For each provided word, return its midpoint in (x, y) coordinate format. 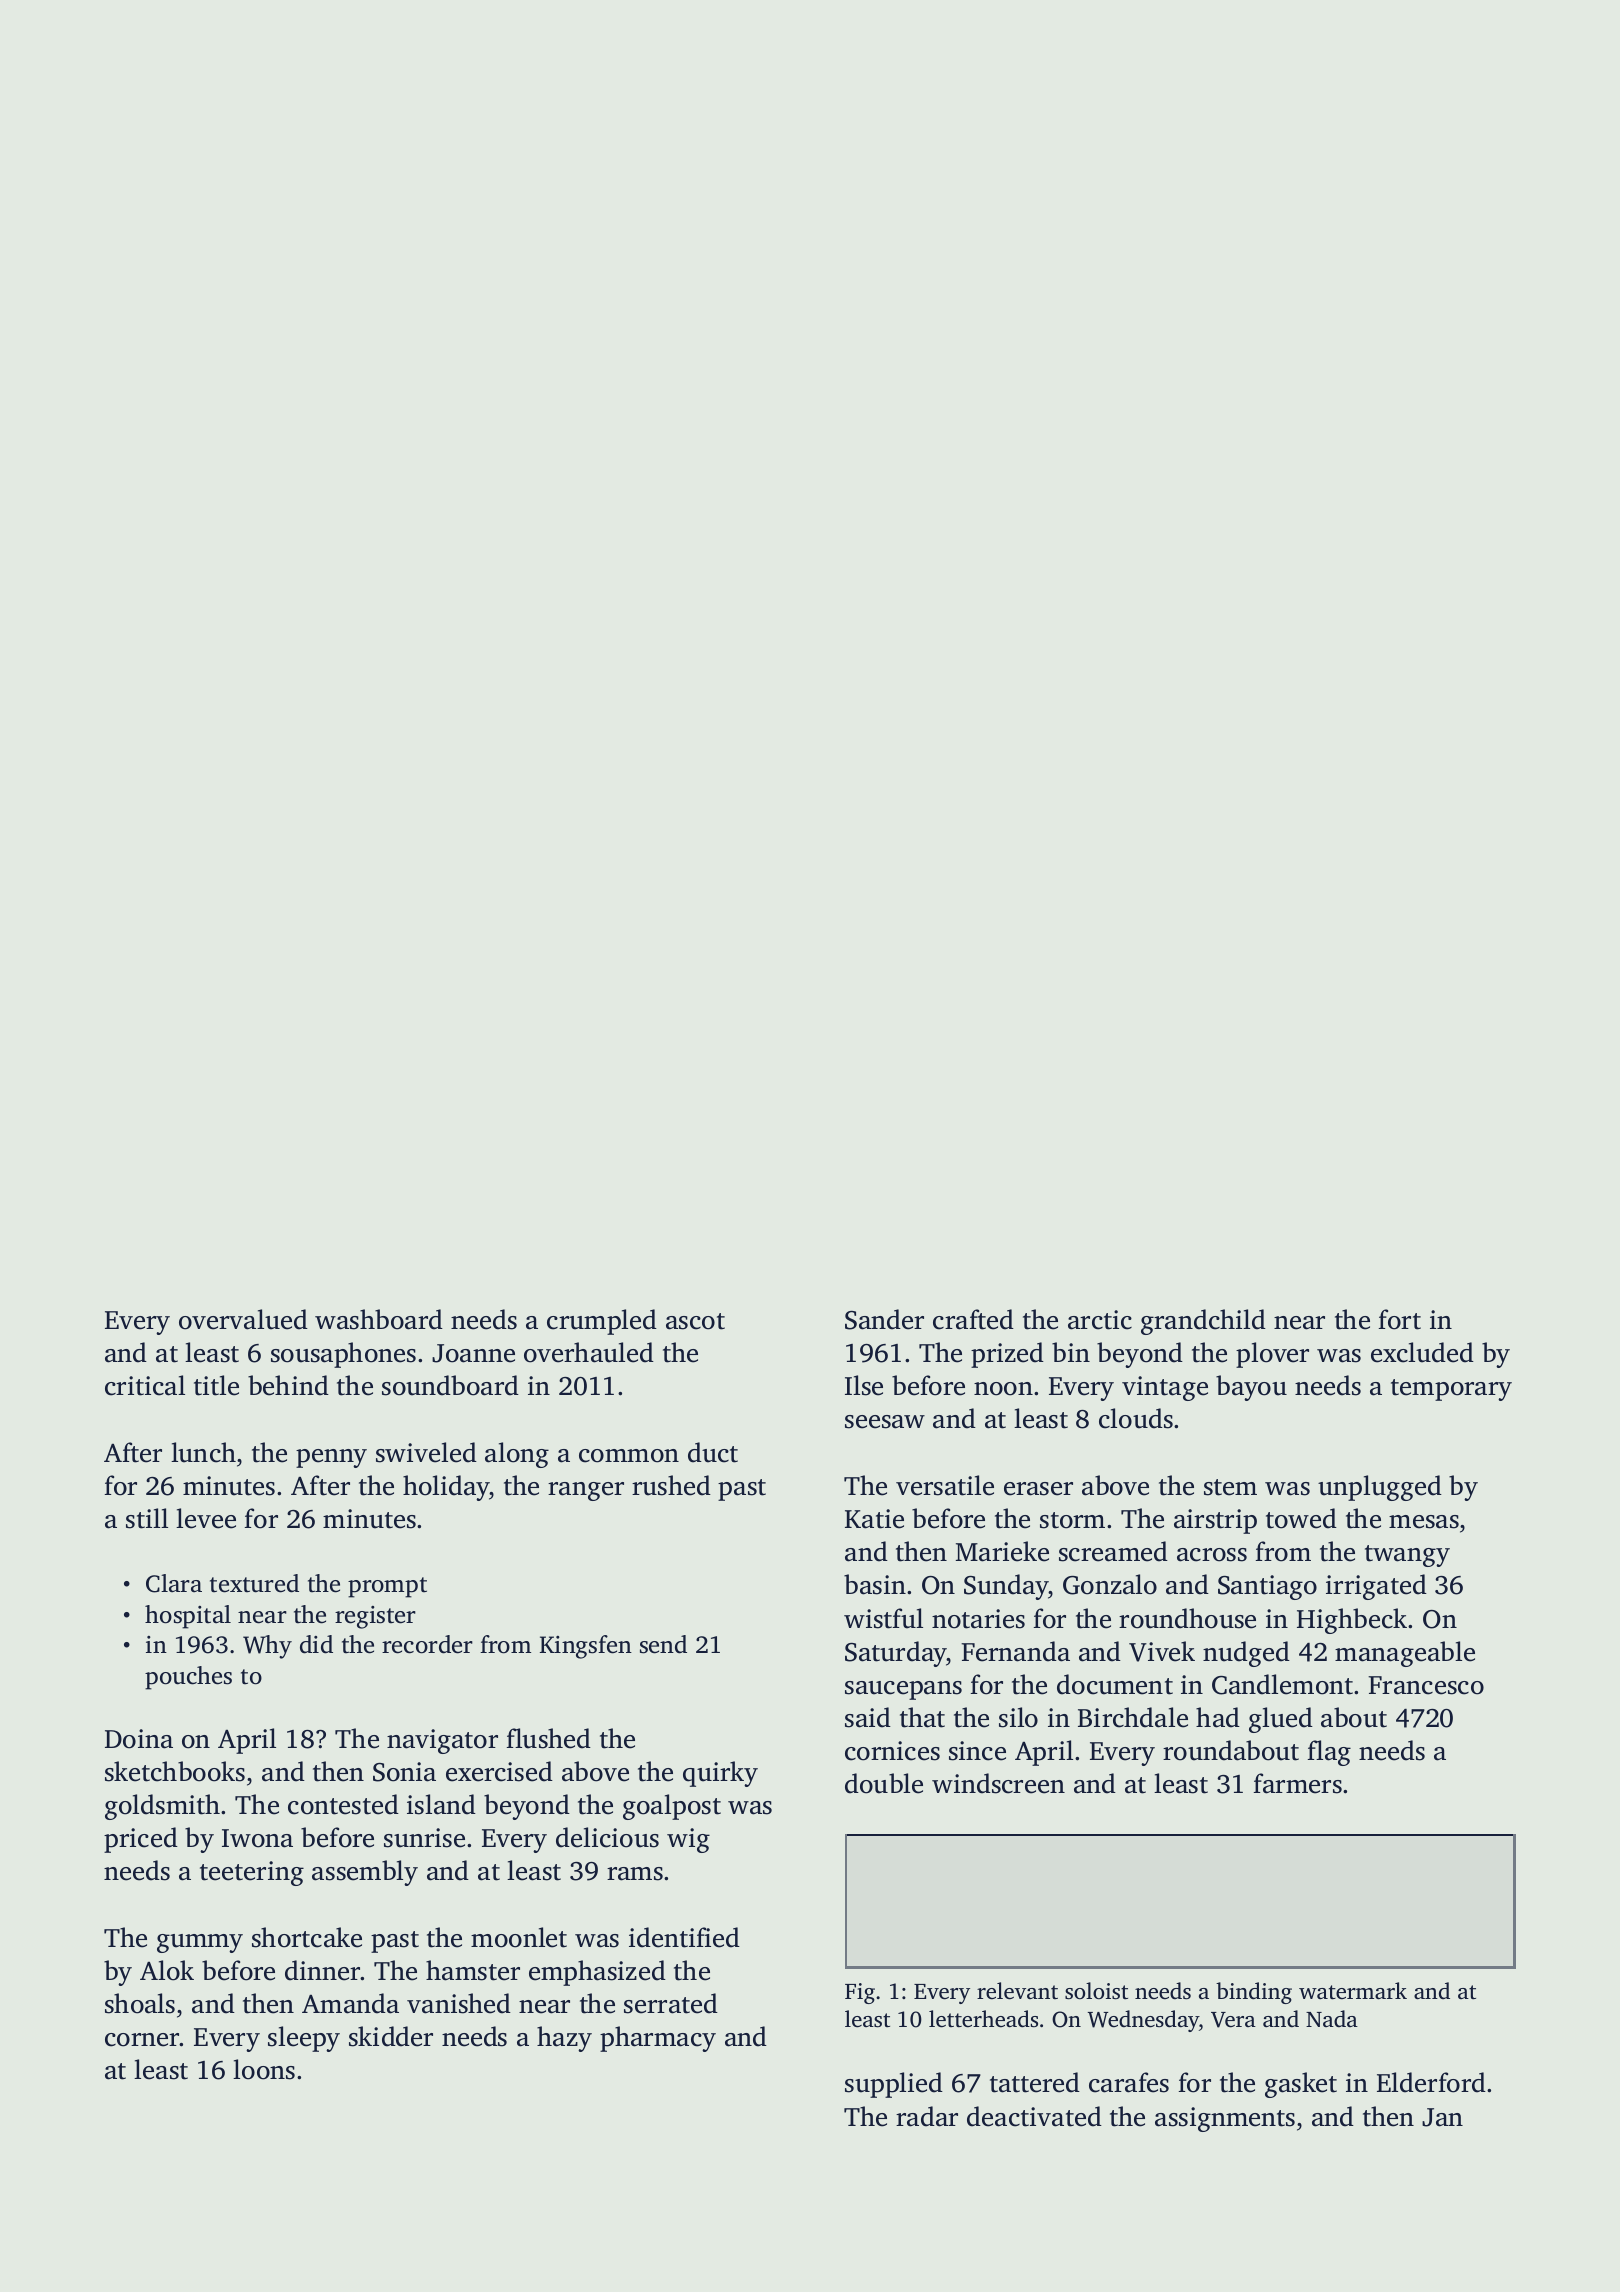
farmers (1298, 1783)
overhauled (589, 1352)
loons (264, 2069)
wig (688, 1840)
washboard (379, 1319)
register (375, 1617)
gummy (200, 1943)
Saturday (896, 1654)
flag (1329, 1753)
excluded (1422, 1352)
